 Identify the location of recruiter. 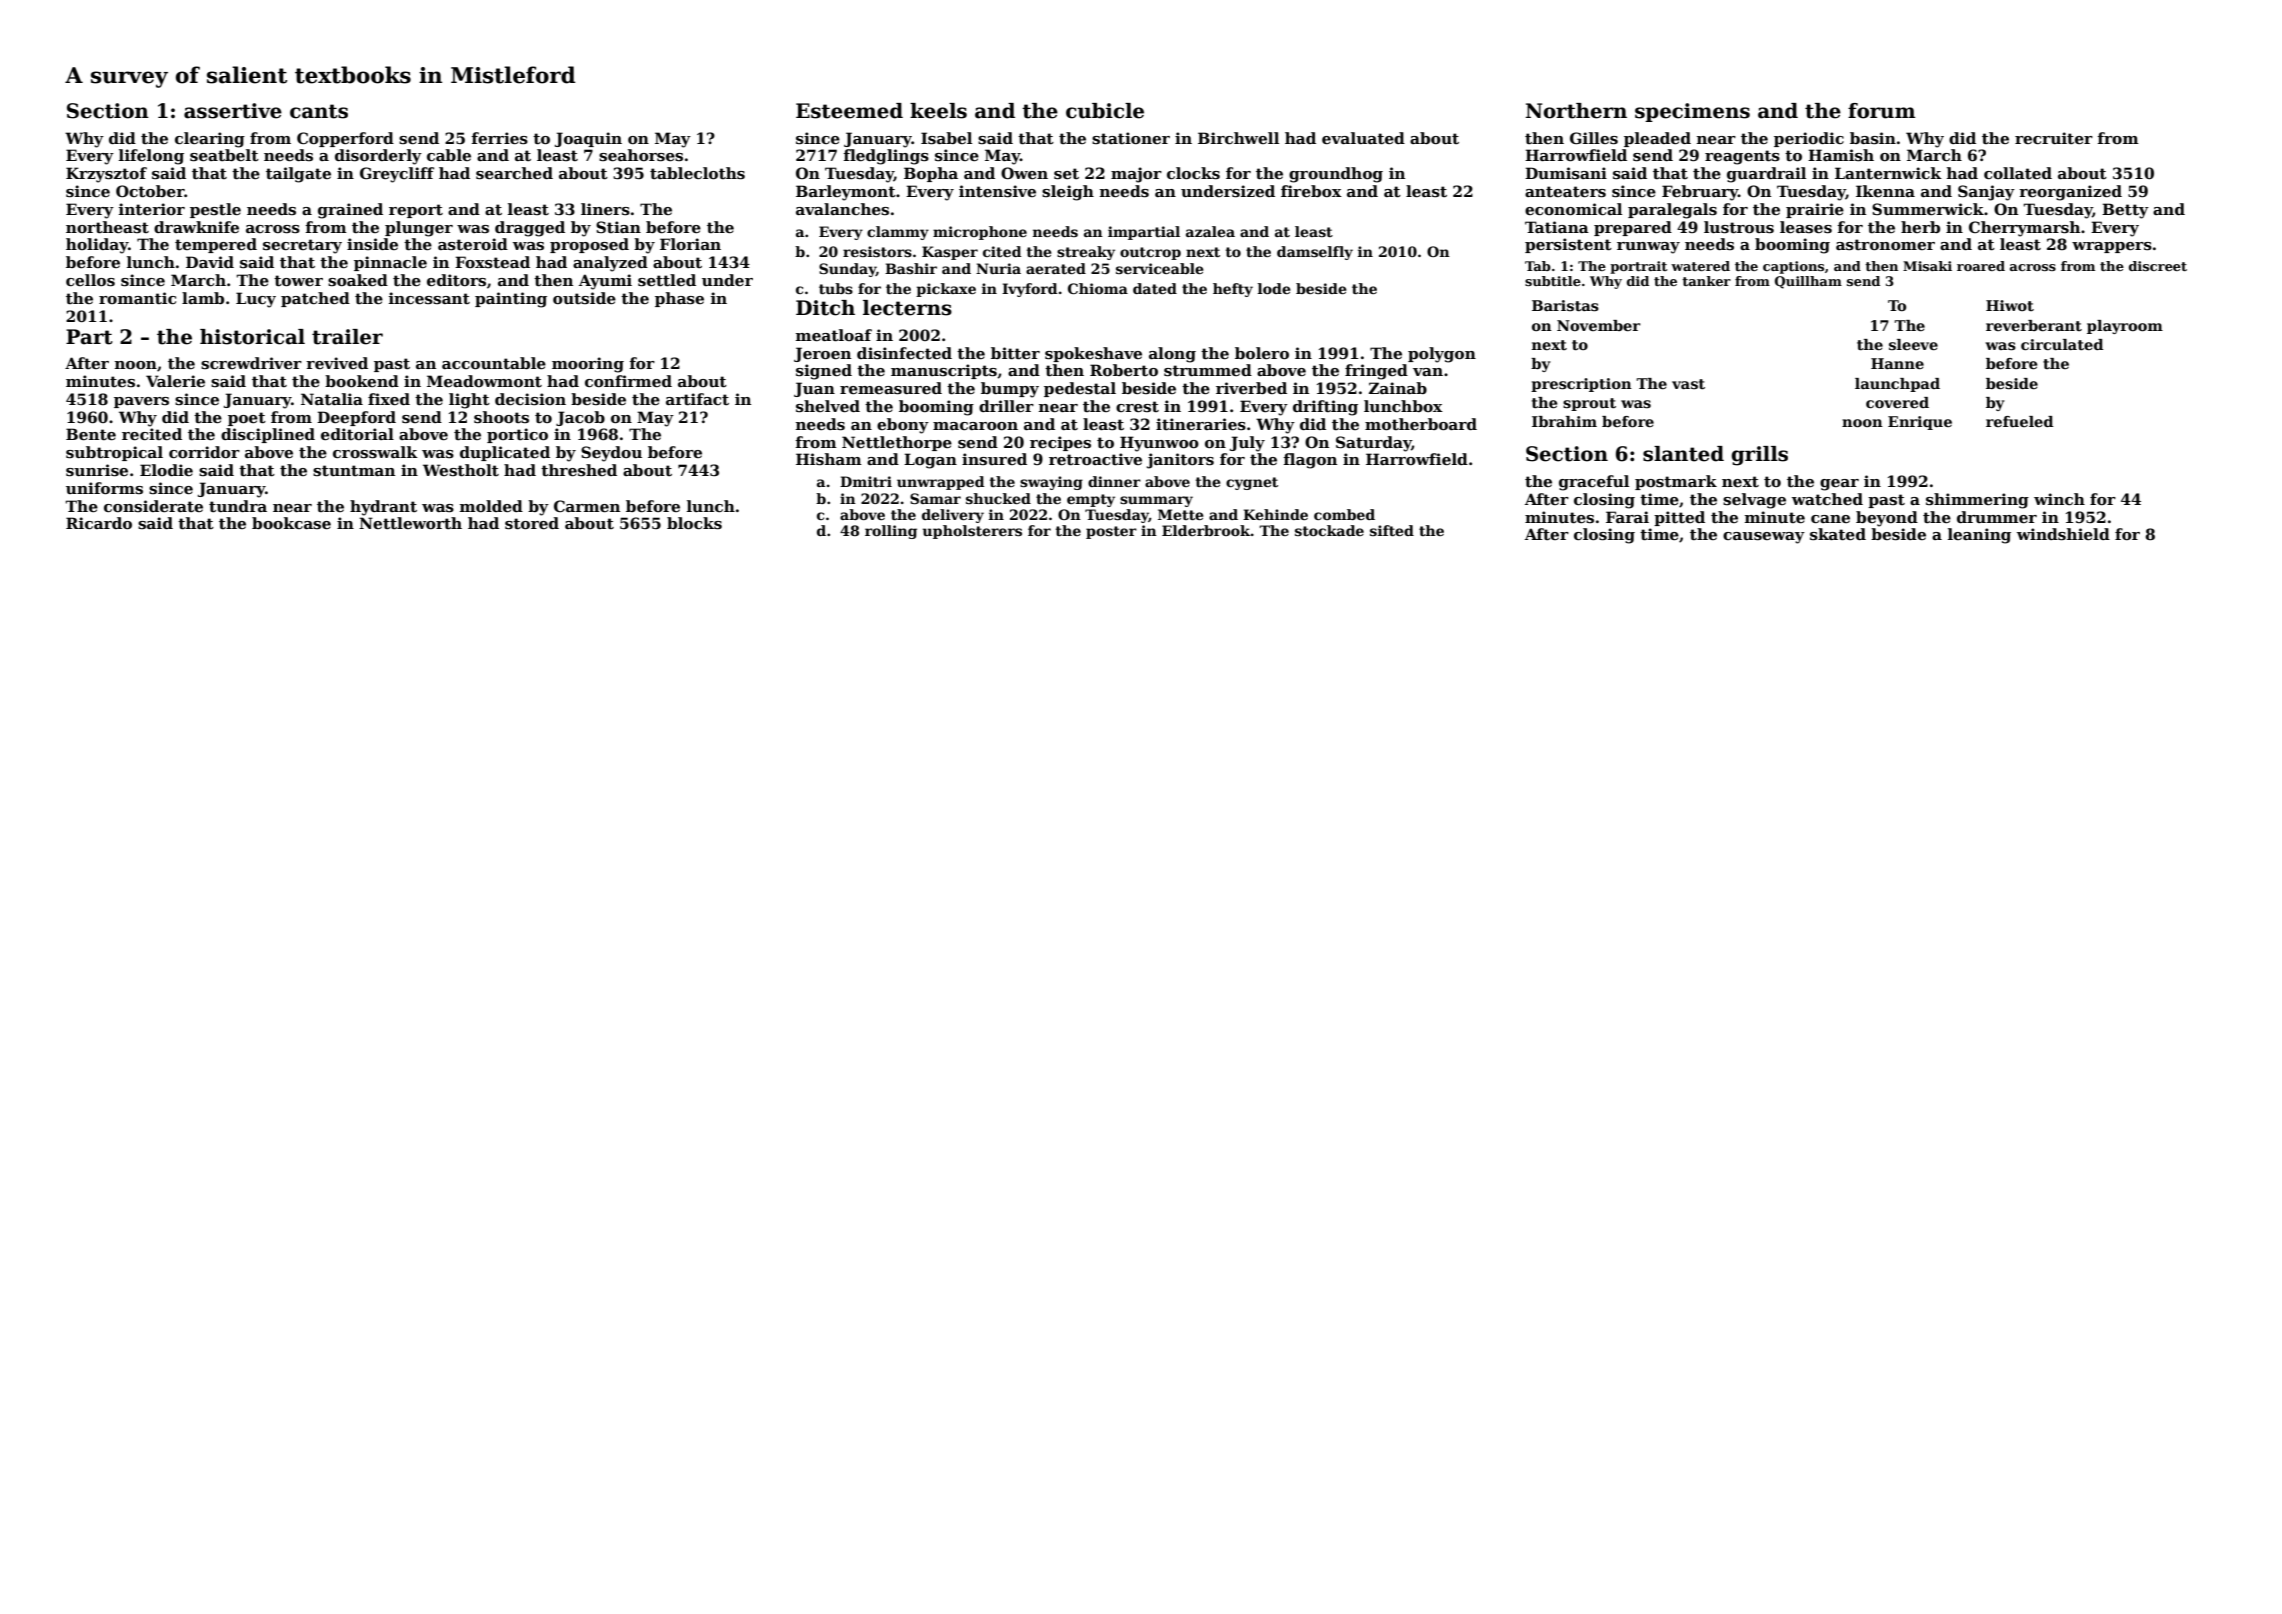
(2054, 138).
